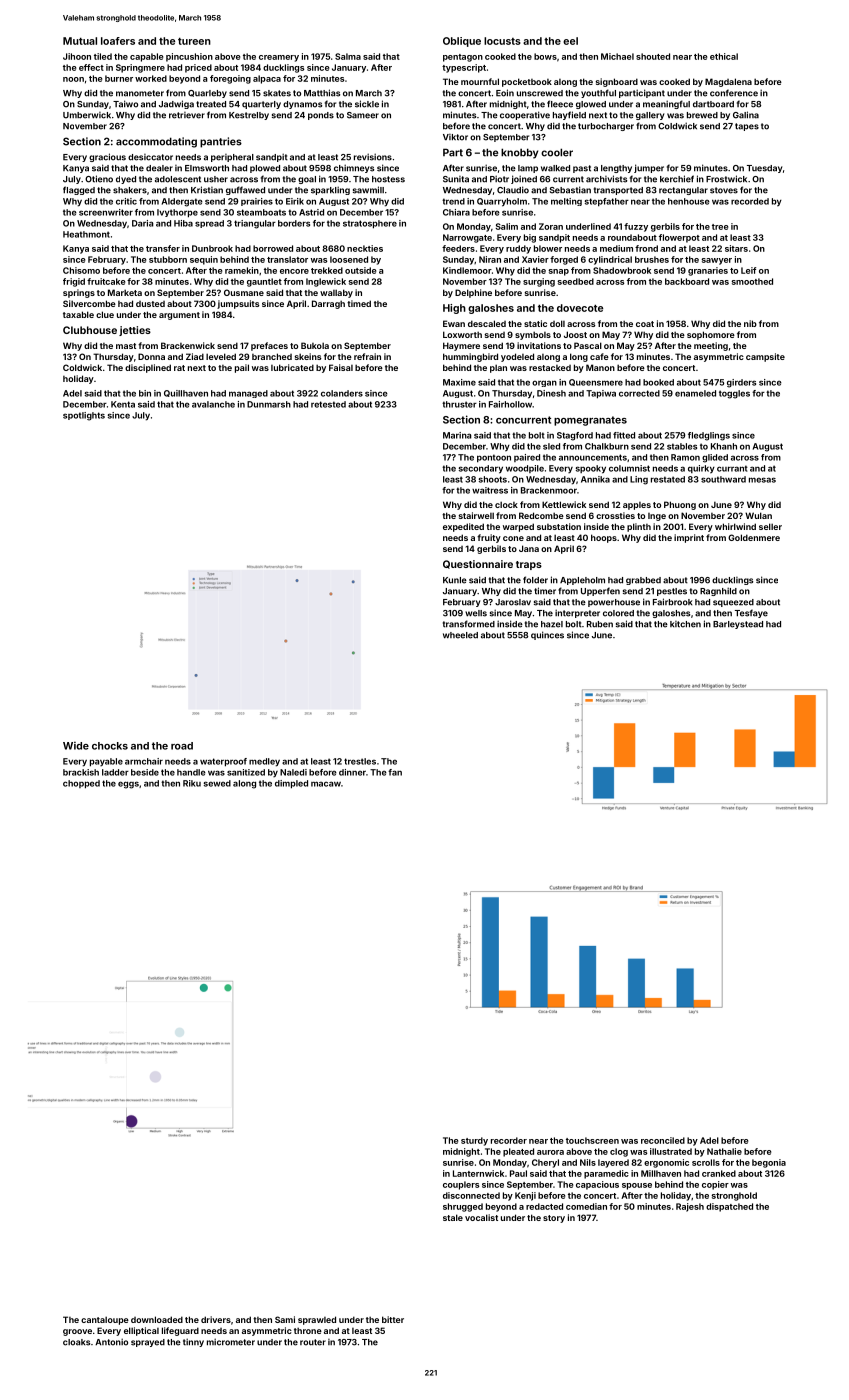  What do you see at coordinates (629, 468) in the screenshot?
I see `columnist` at bounding box center [629, 468].
